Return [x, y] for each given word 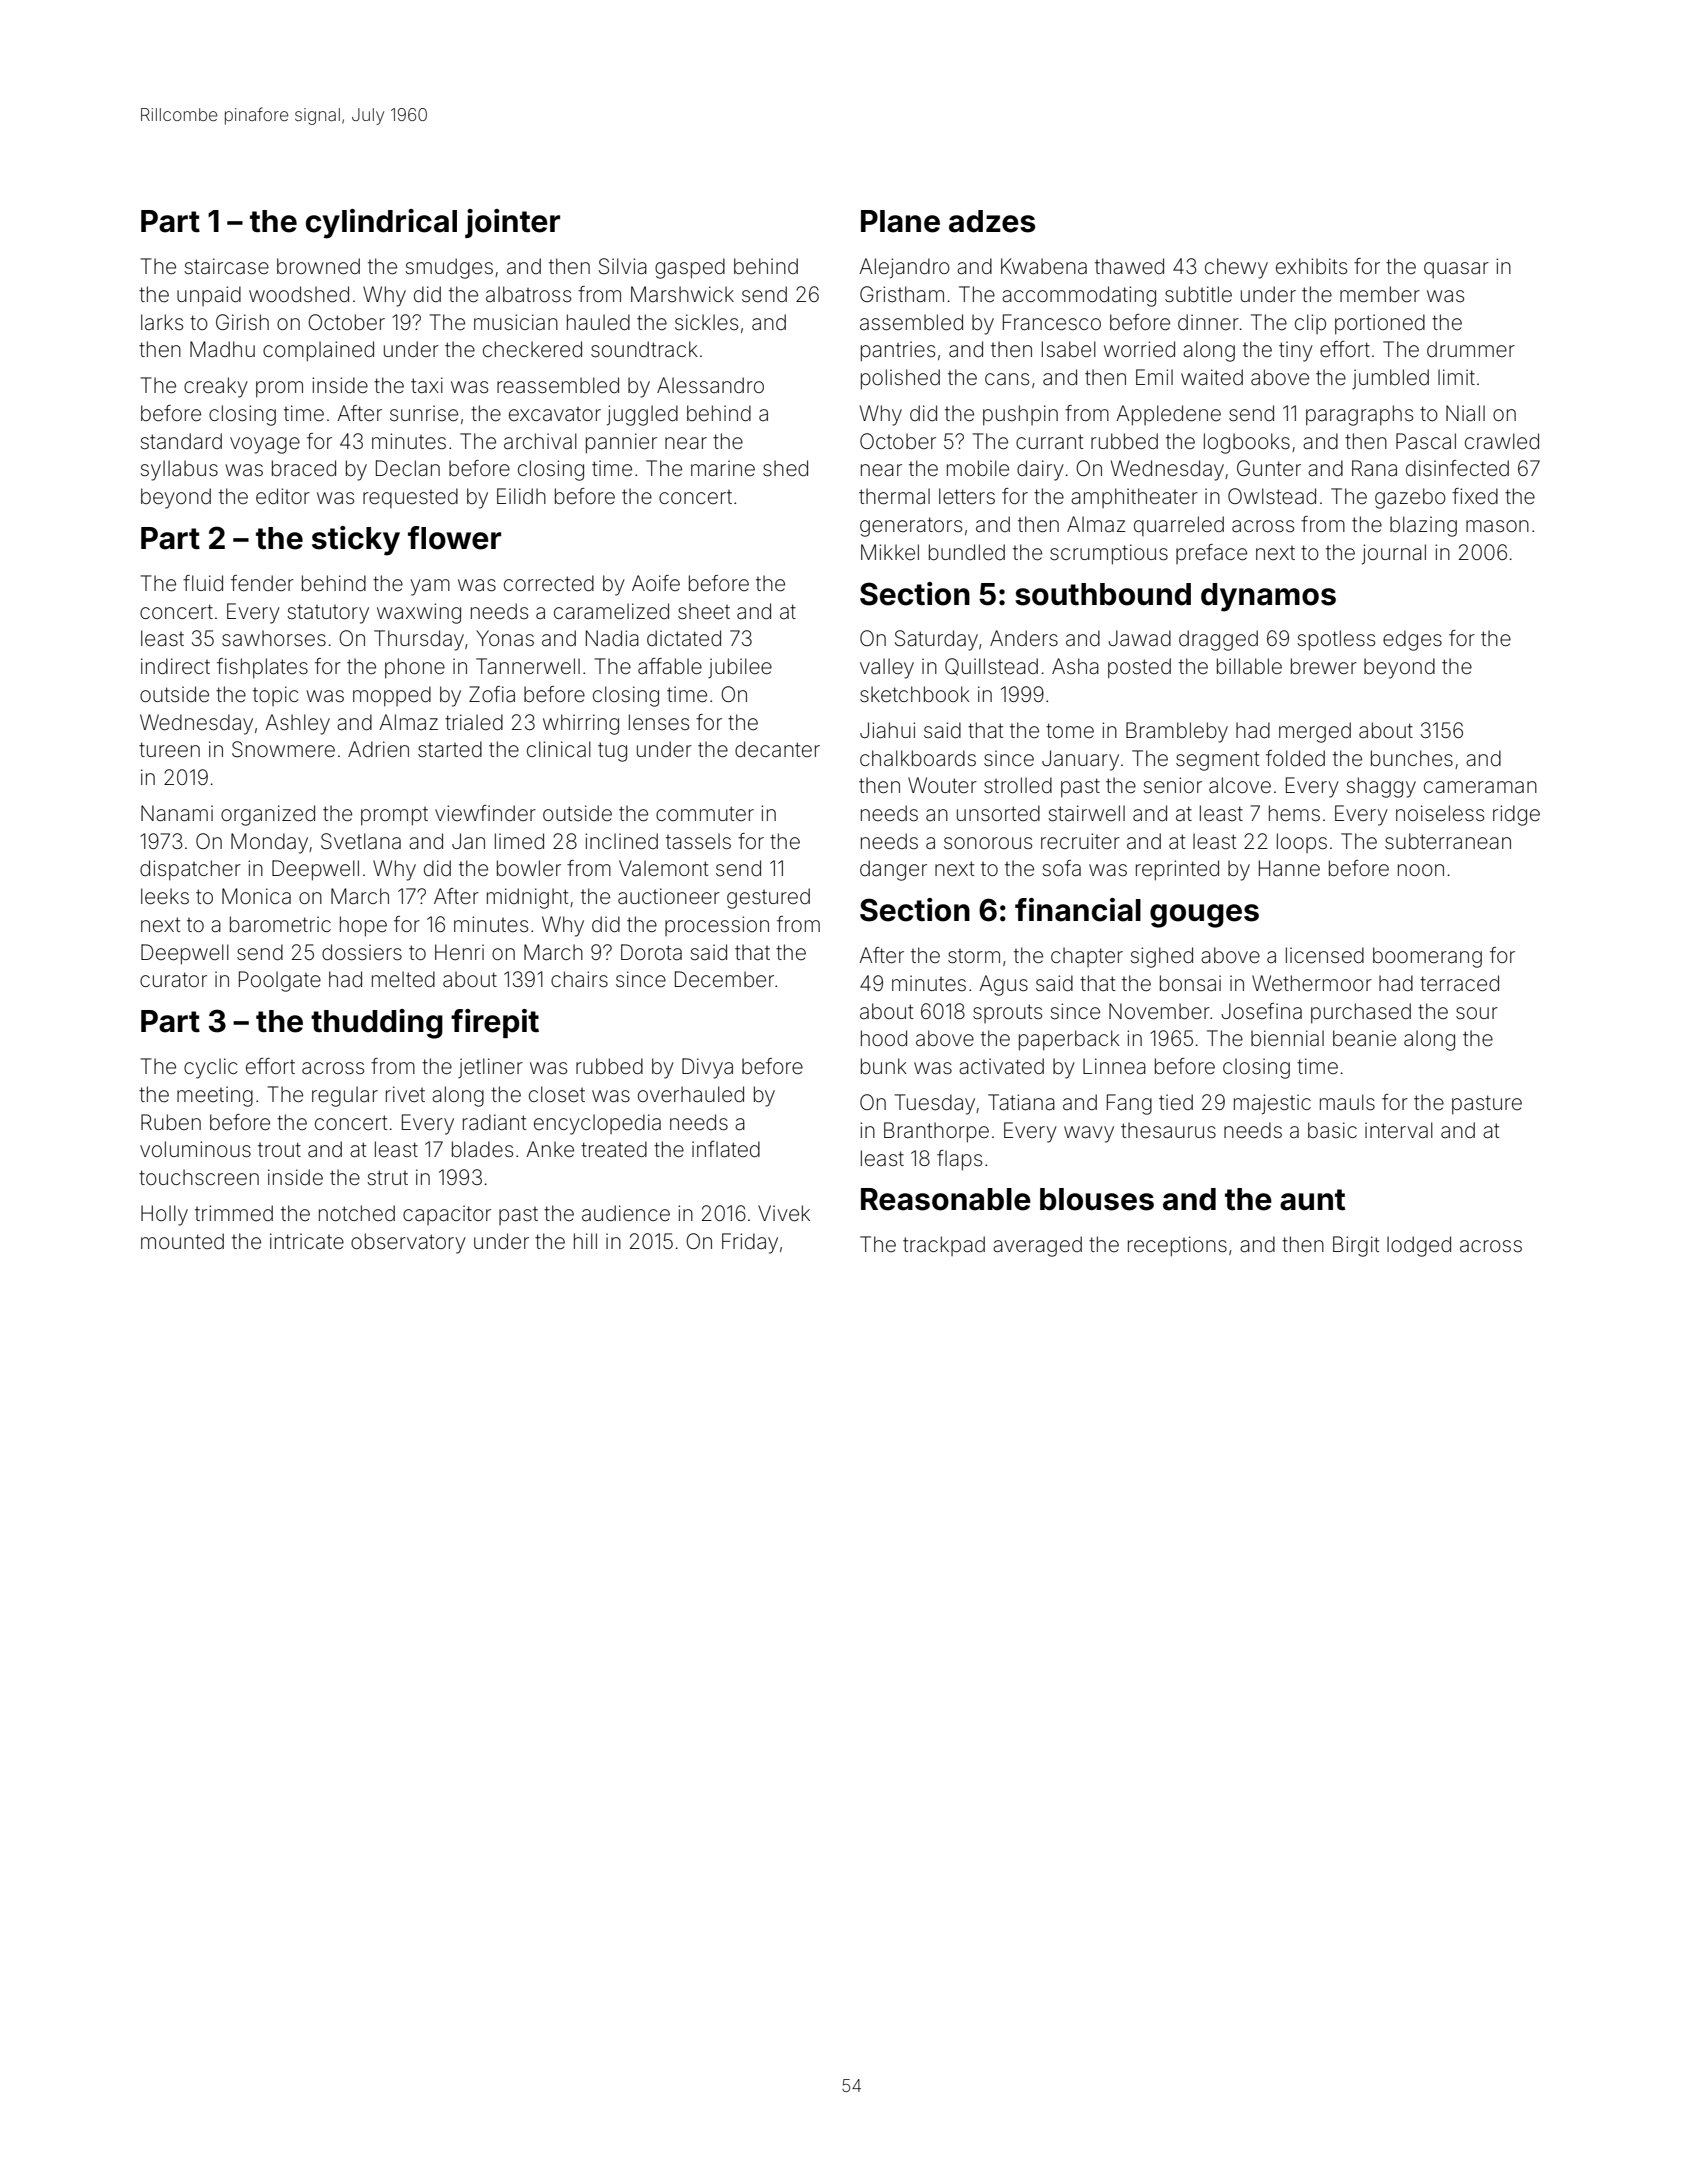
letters [967, 496]
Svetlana [361, 841]
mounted [182, 1241]
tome [1070, 730]
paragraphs [1359, 415]
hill [585, 1241]
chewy [1236, 268]
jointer [512, 223]
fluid [203, 583]
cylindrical [381, 224]
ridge [1516, 815]
